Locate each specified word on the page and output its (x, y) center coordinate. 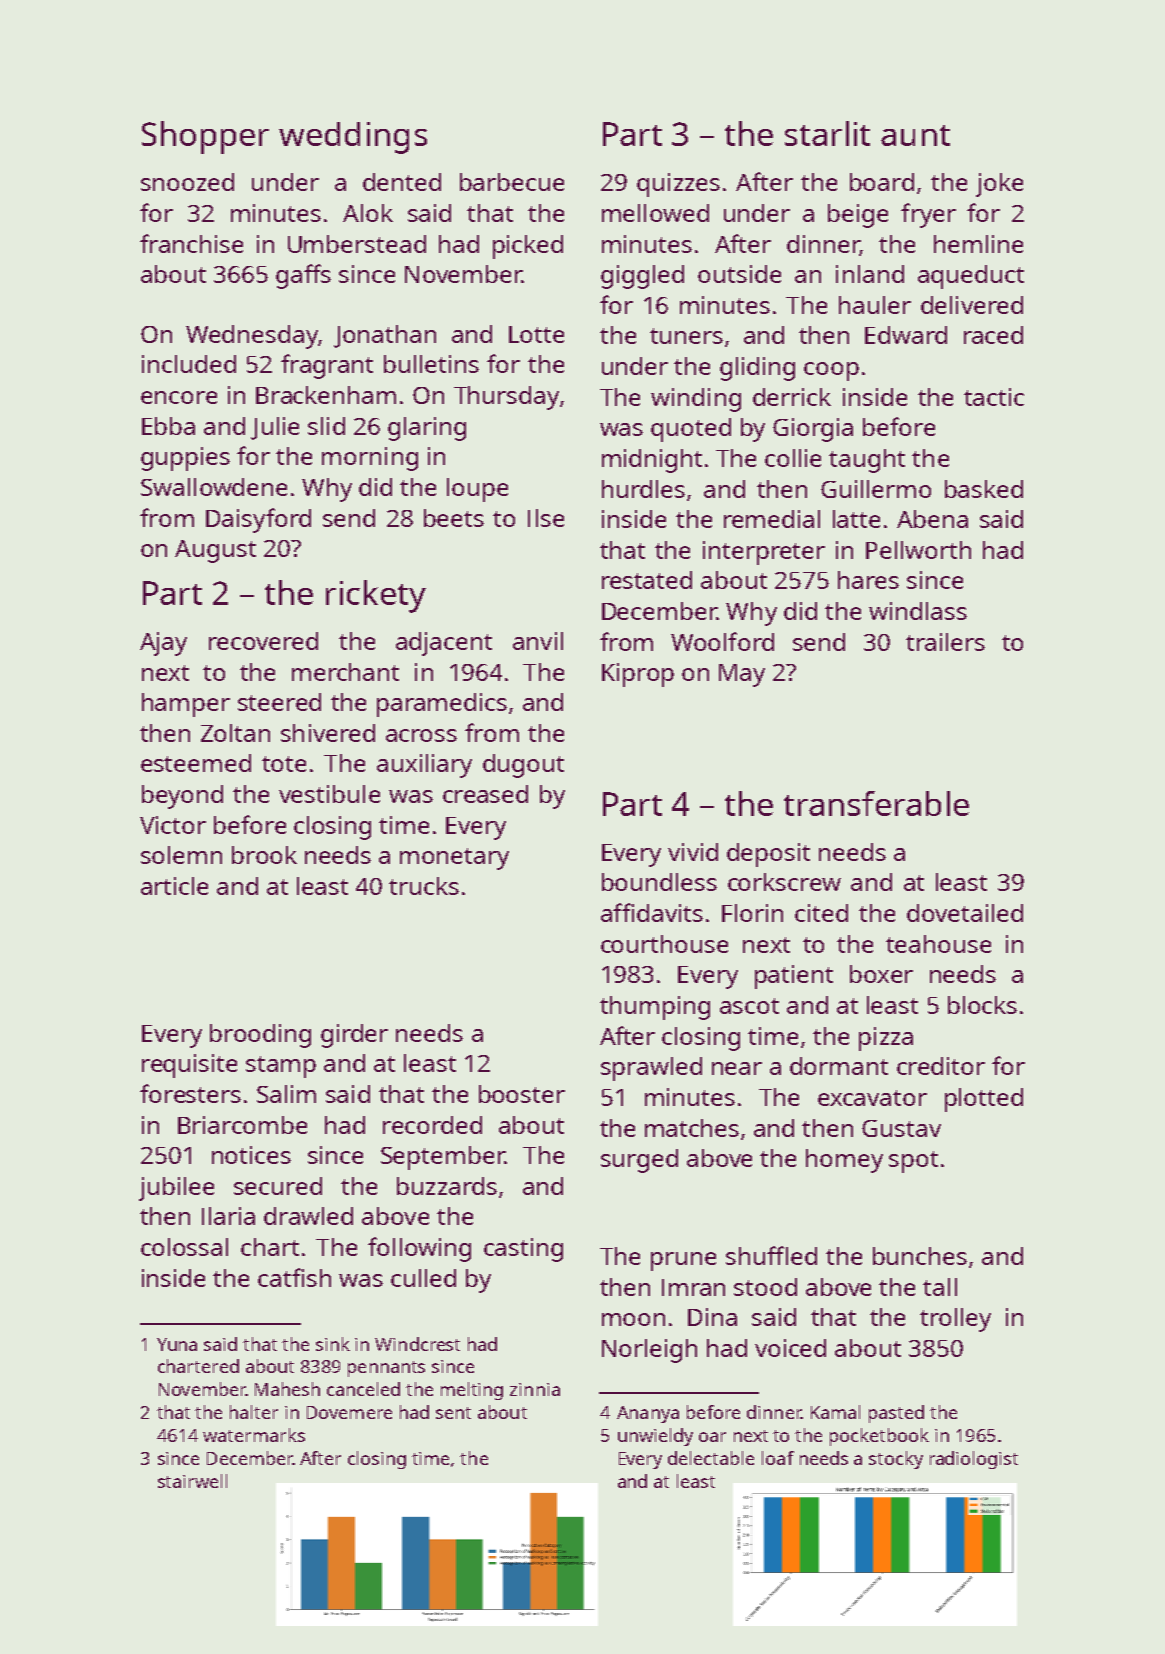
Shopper (205, 137)
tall (940, 1287)
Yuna (177, 1344)
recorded (432, 1125)
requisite (189, 1066)
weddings (353, 138)
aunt (915, 135)
